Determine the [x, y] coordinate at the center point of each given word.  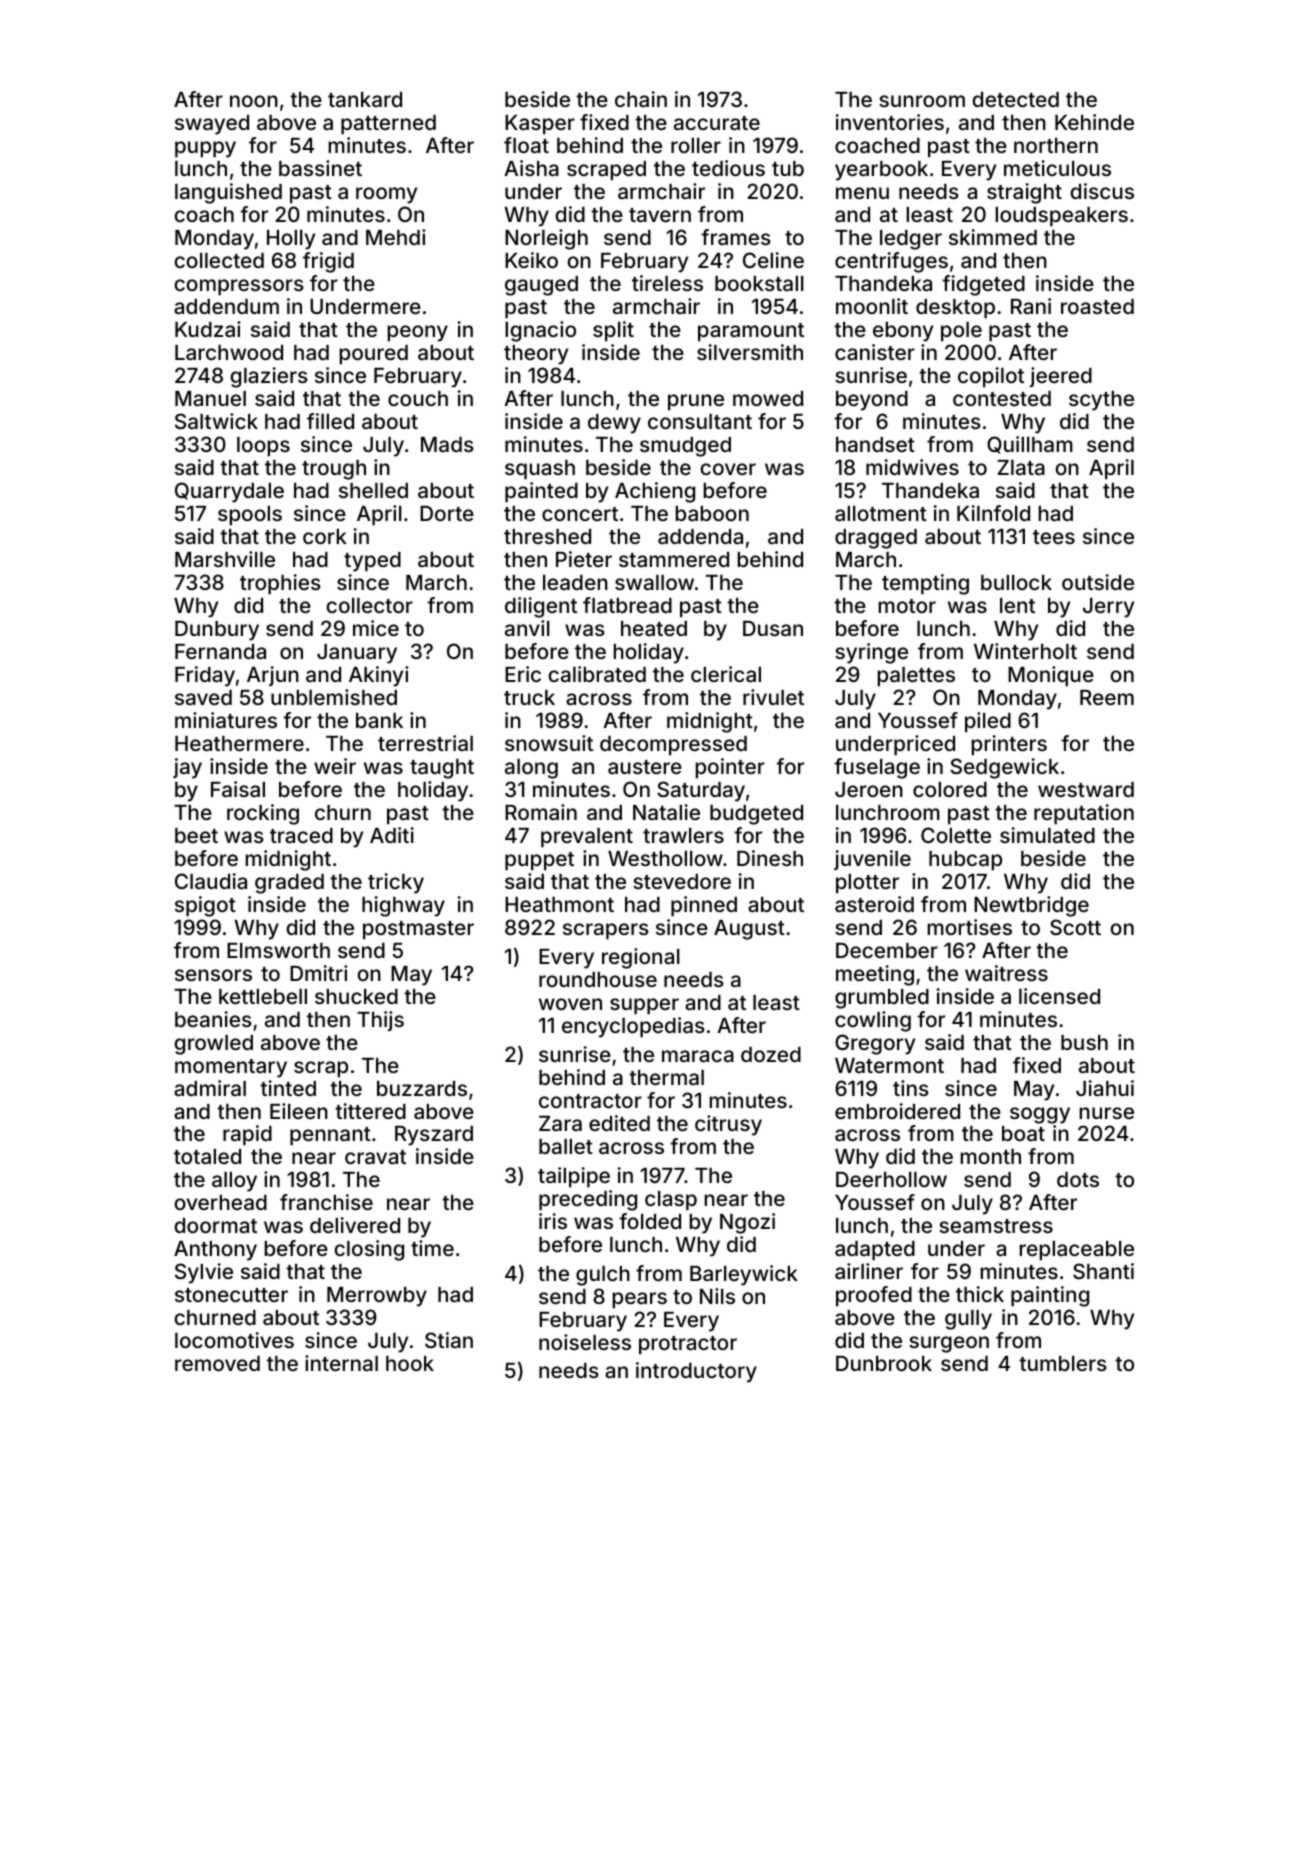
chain [641, 99]
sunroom [922, 101]
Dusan [773, 628]
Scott [1075, 927]
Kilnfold [993, 513]
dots [1078, 1179]
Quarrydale [229, 492]
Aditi [392, 835]
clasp [671, 1201]
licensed [1059, 996]
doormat [215, 1225]
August [749, 930]
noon [254, 101]
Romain [541, 812]
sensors [213, 975]
